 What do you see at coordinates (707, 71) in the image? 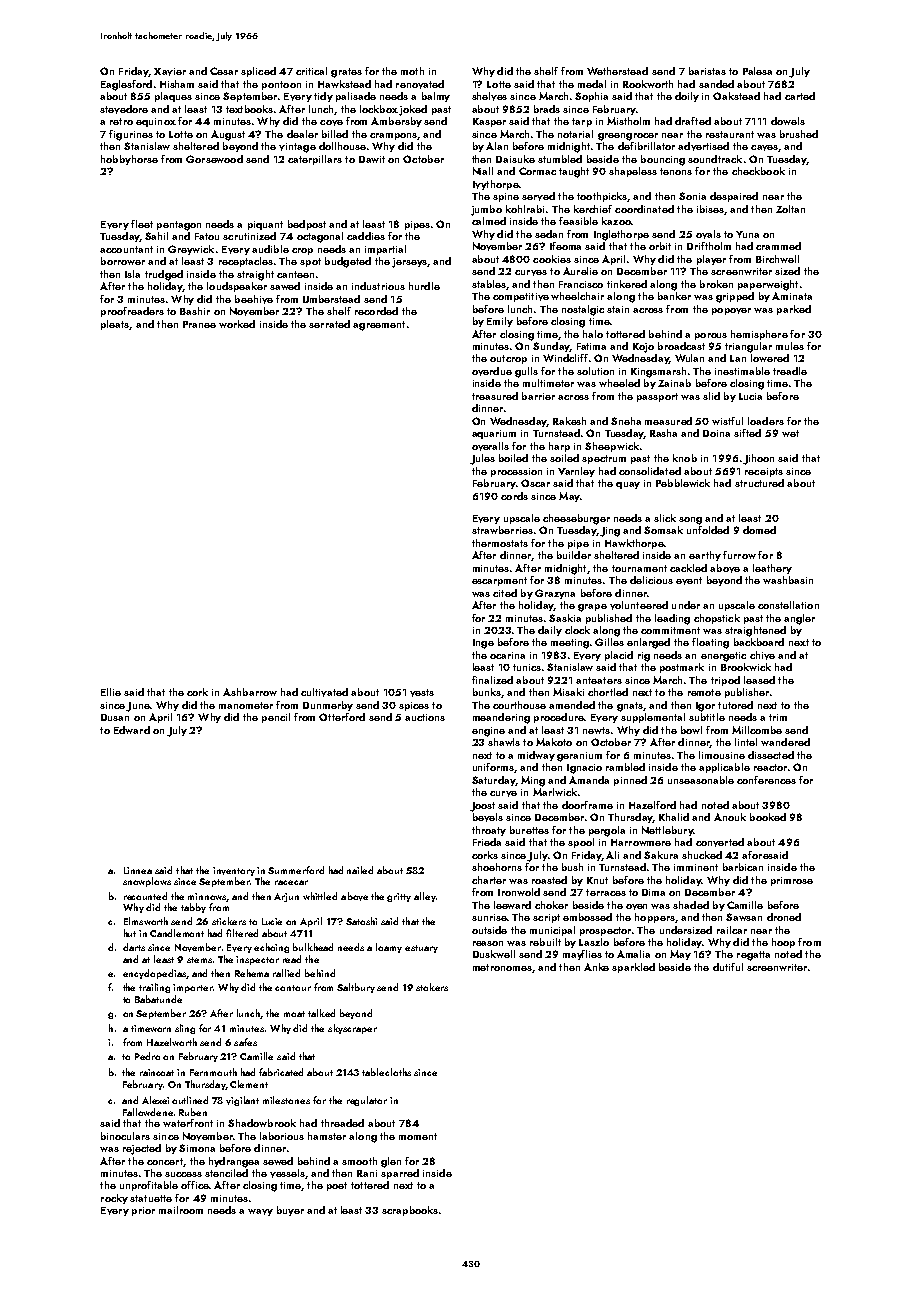
I see `baristas` at bounding box center [707, 71].
